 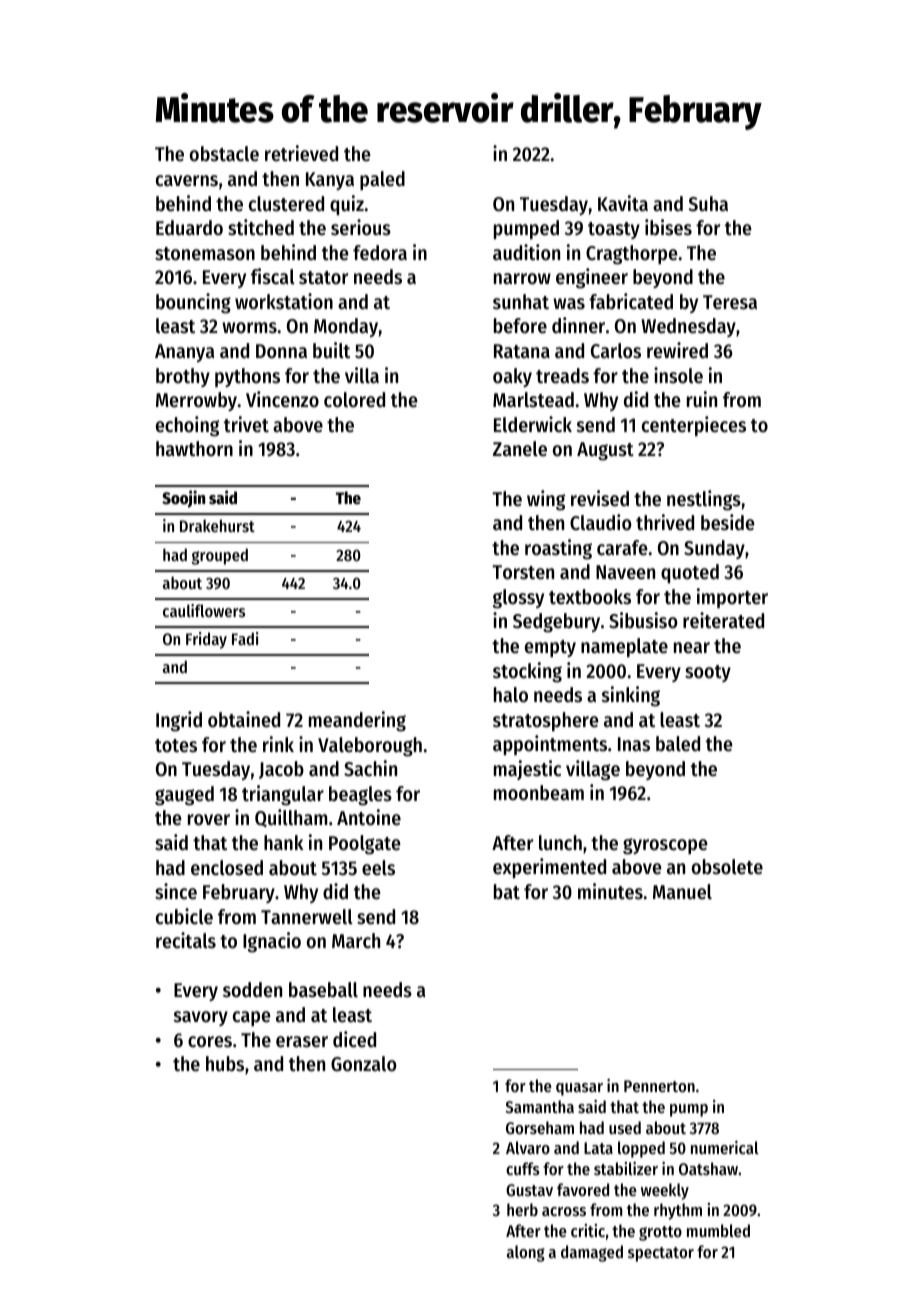 I want to click on experimented, so click(x=549, y=868).
